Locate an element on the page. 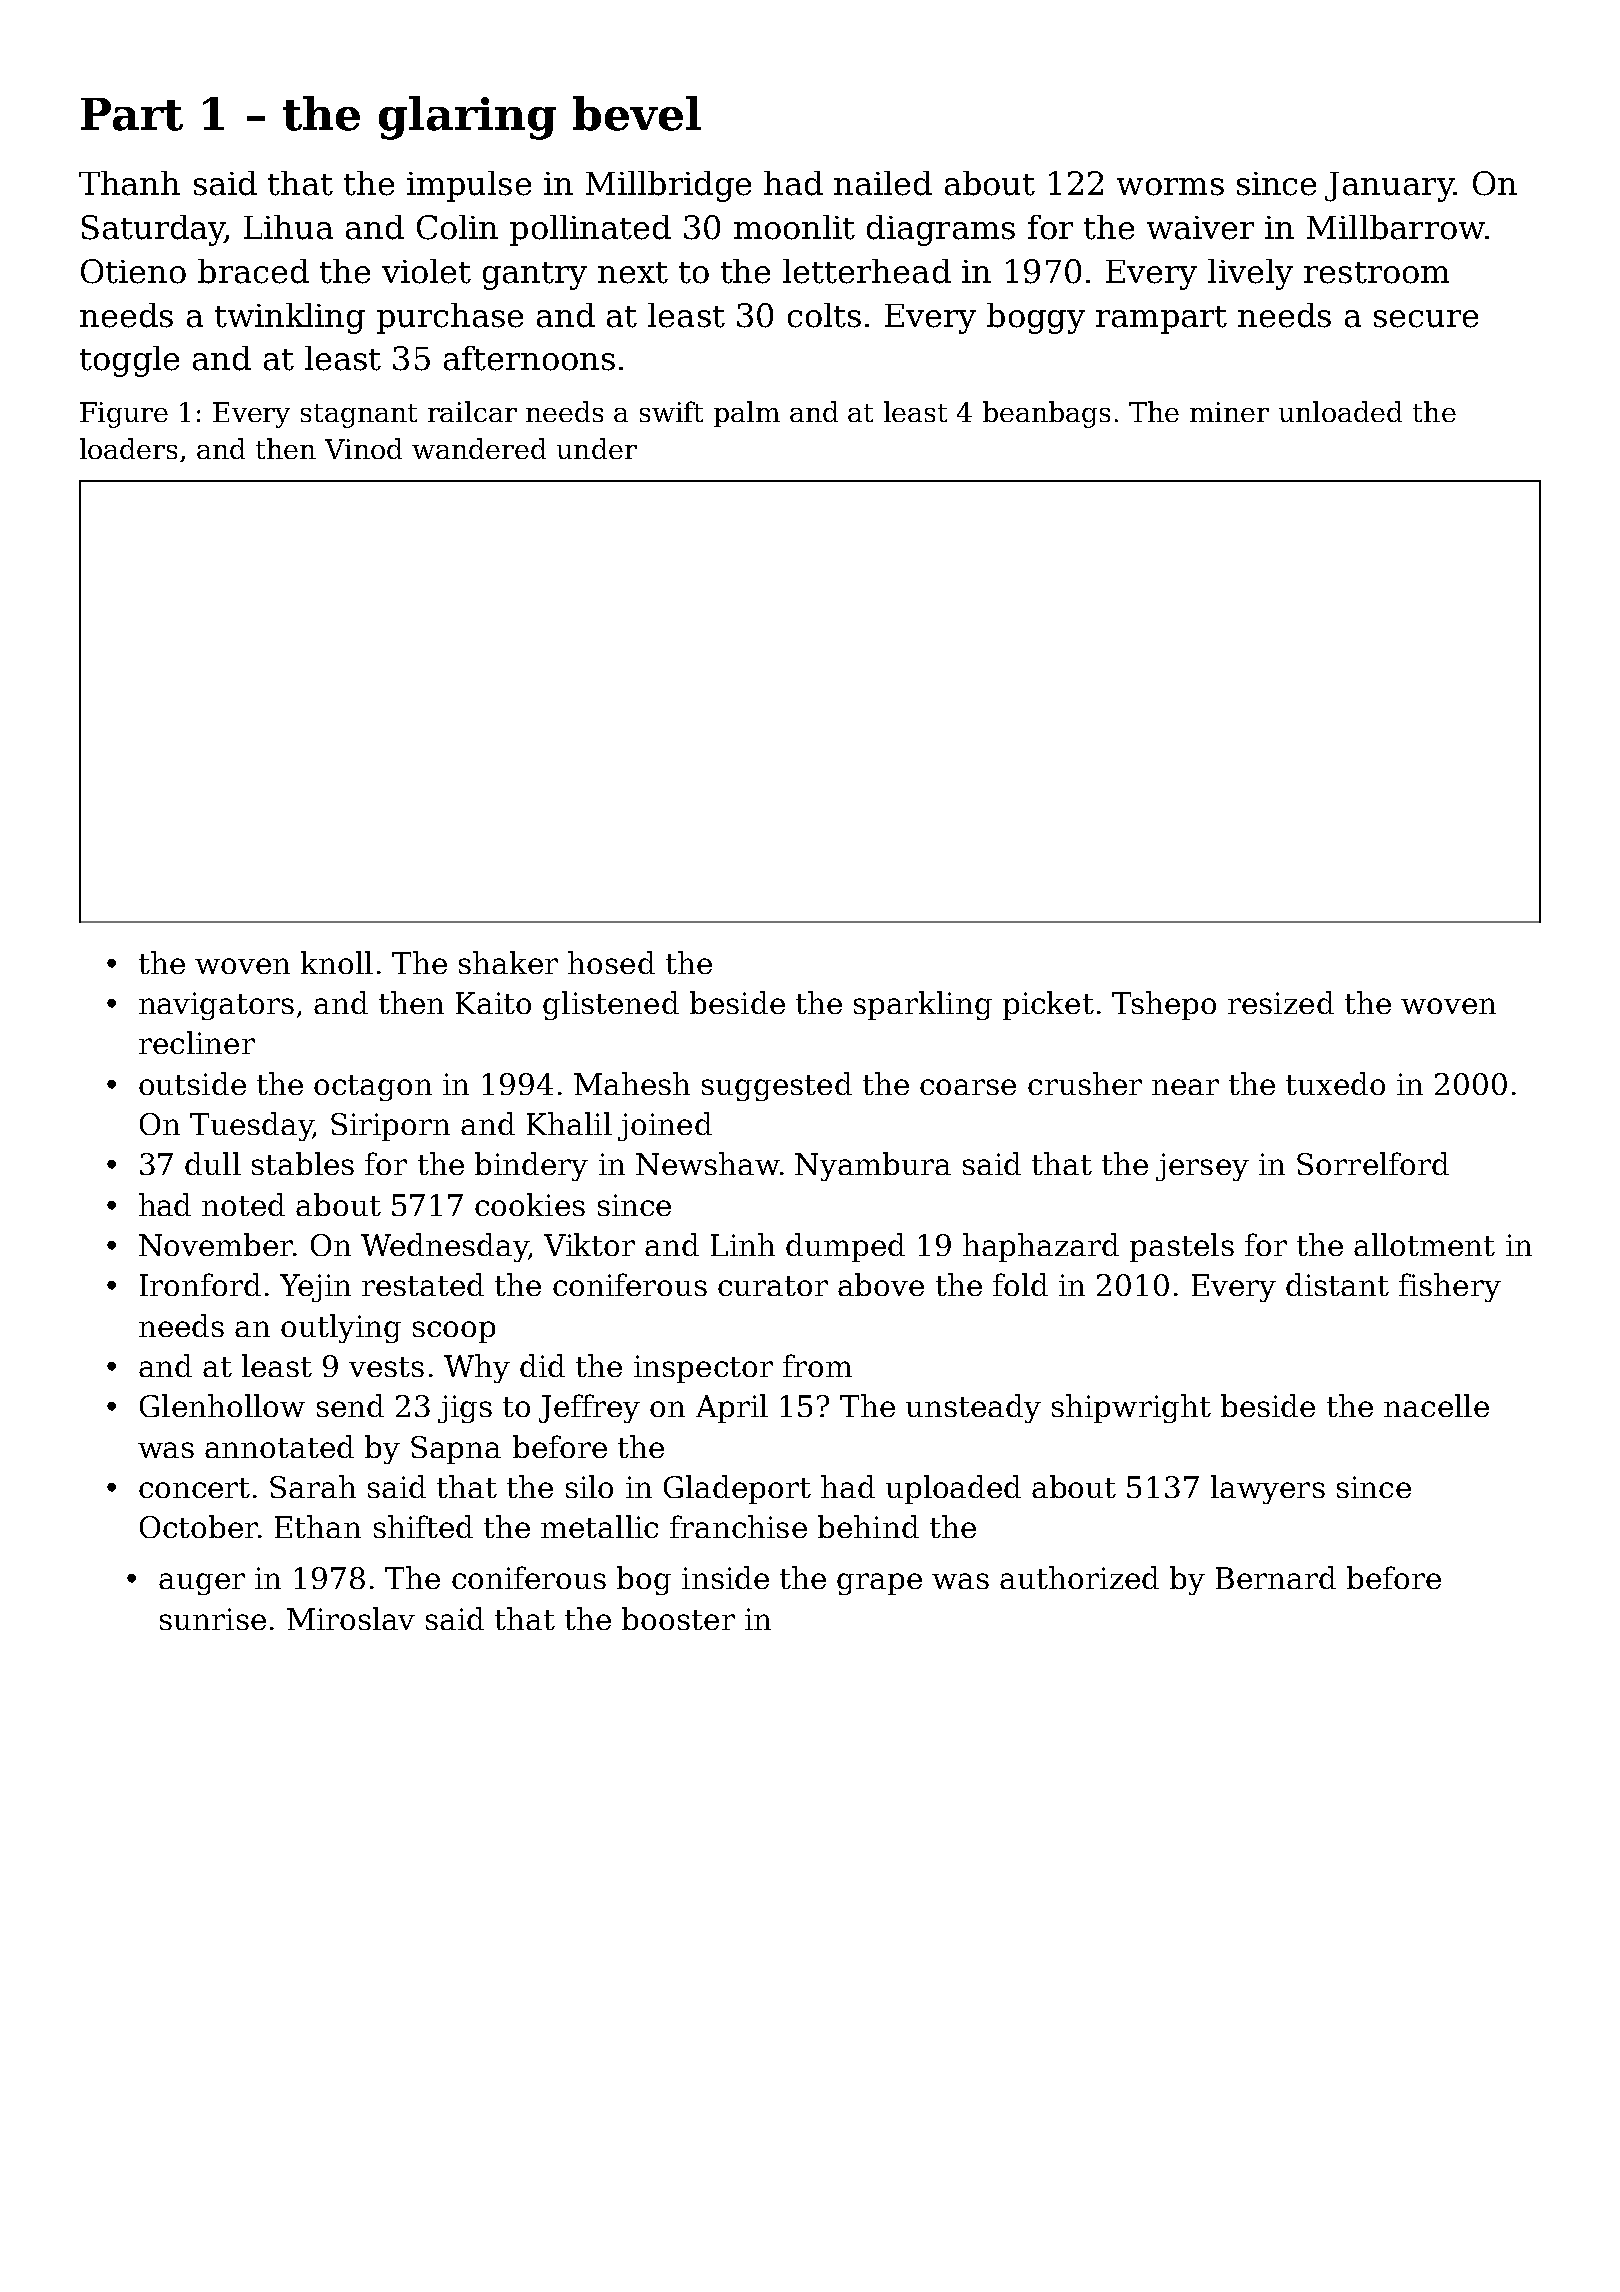 This page has width=1620, height=2292. Otieno is located at coordinates (133, 271).
